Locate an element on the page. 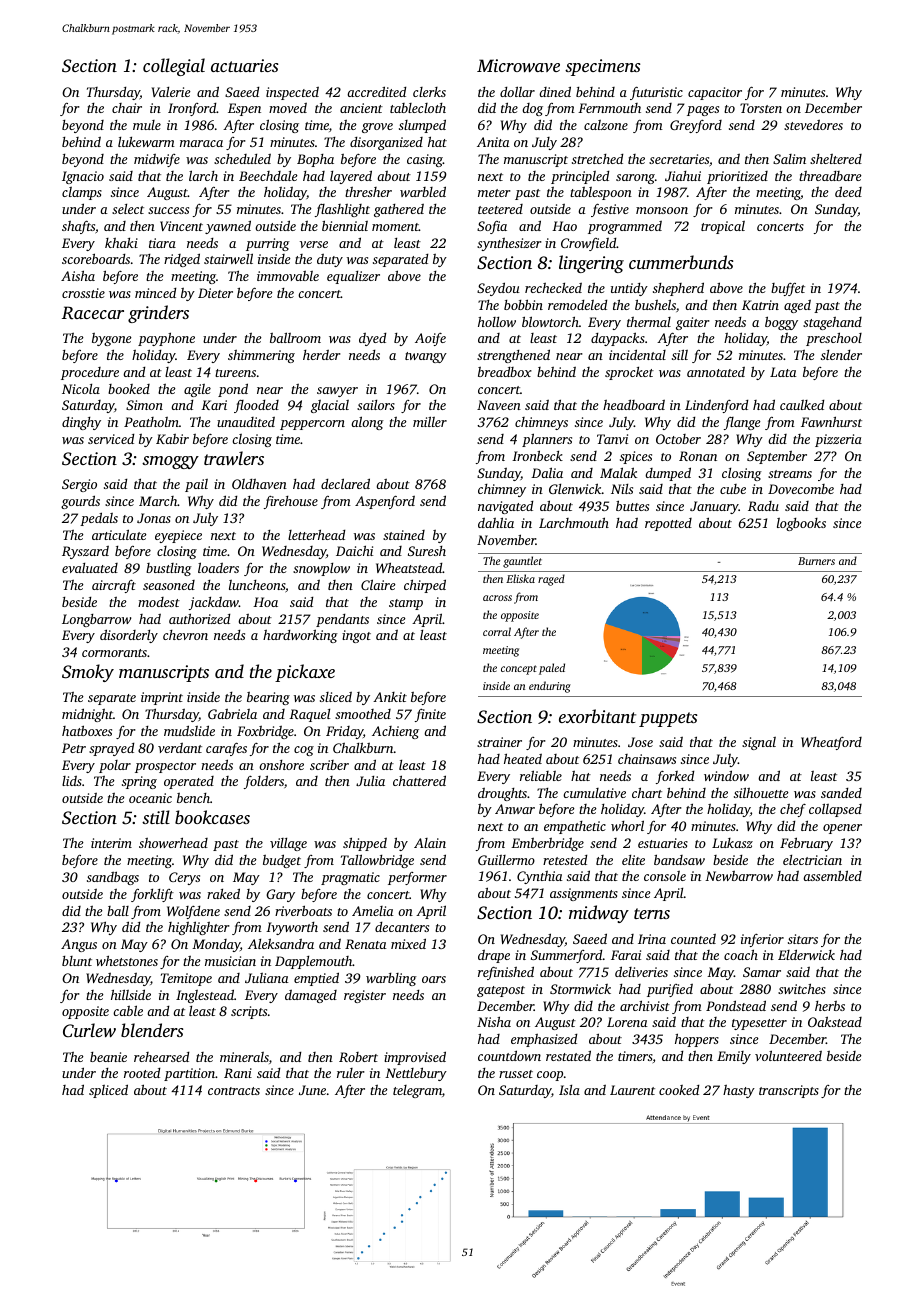  mudslide is located at coordinates (189, 730).
